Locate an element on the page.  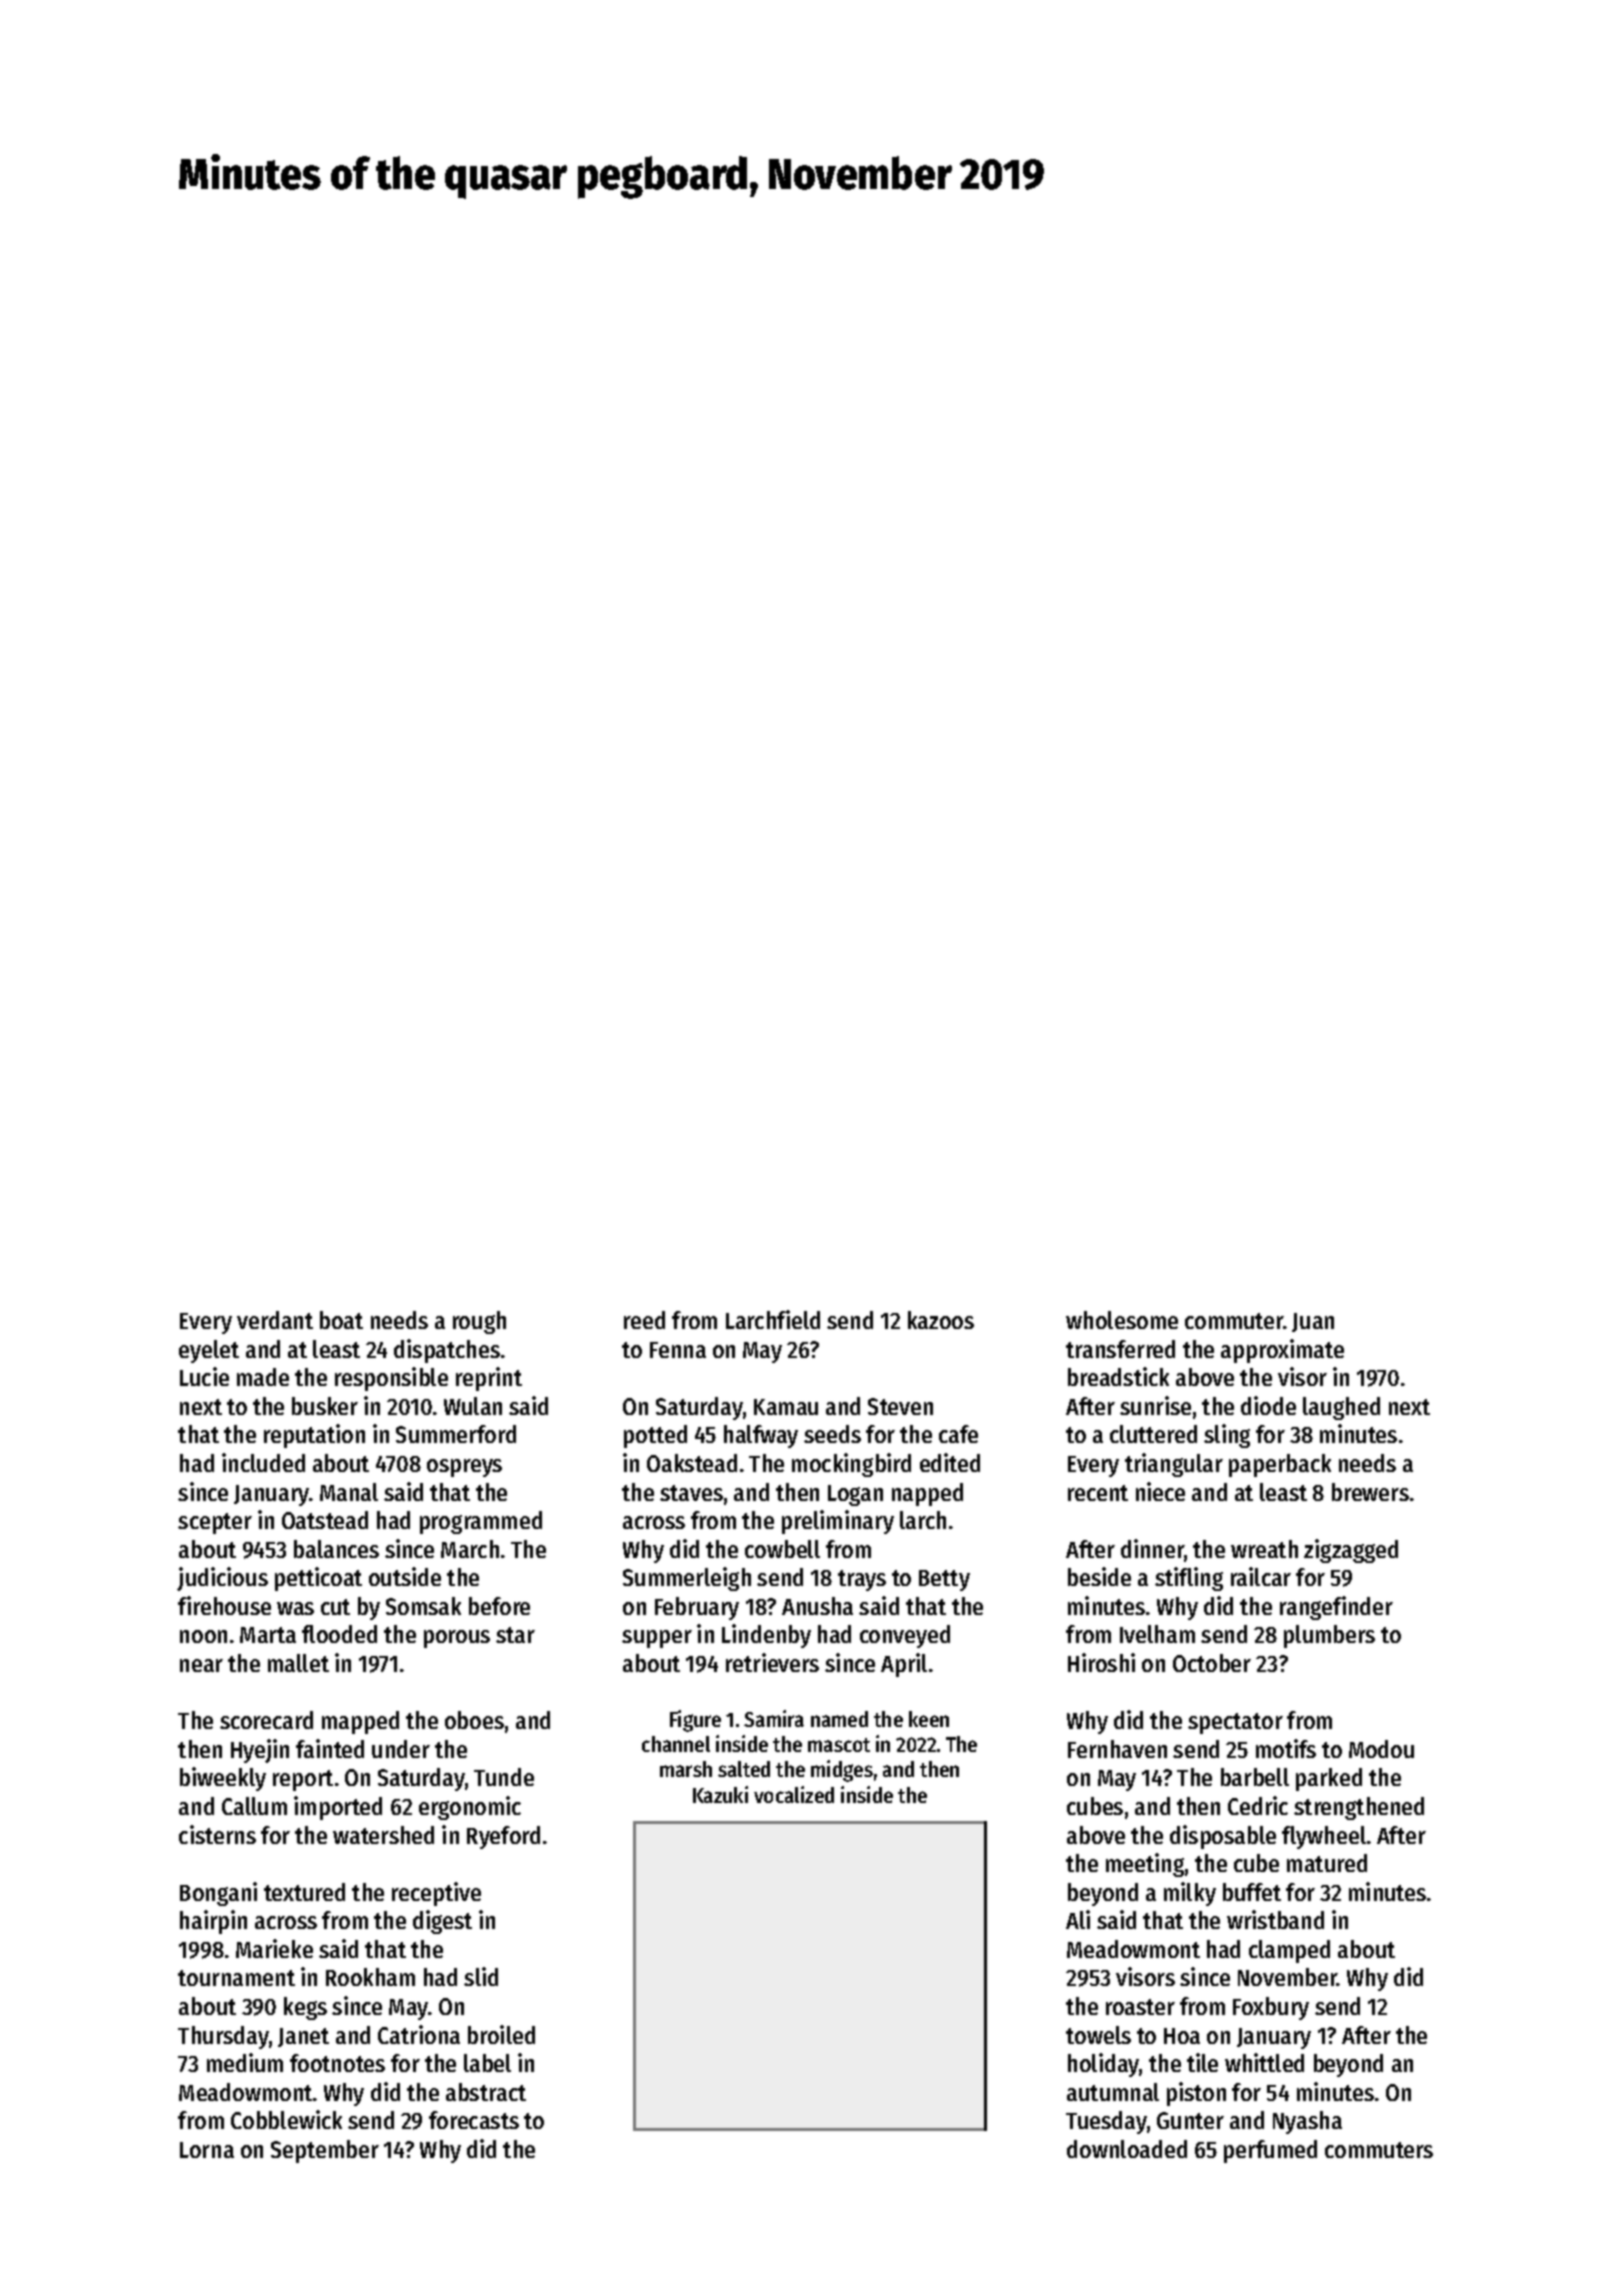
judicious is located at coordinates (222, 1579).
